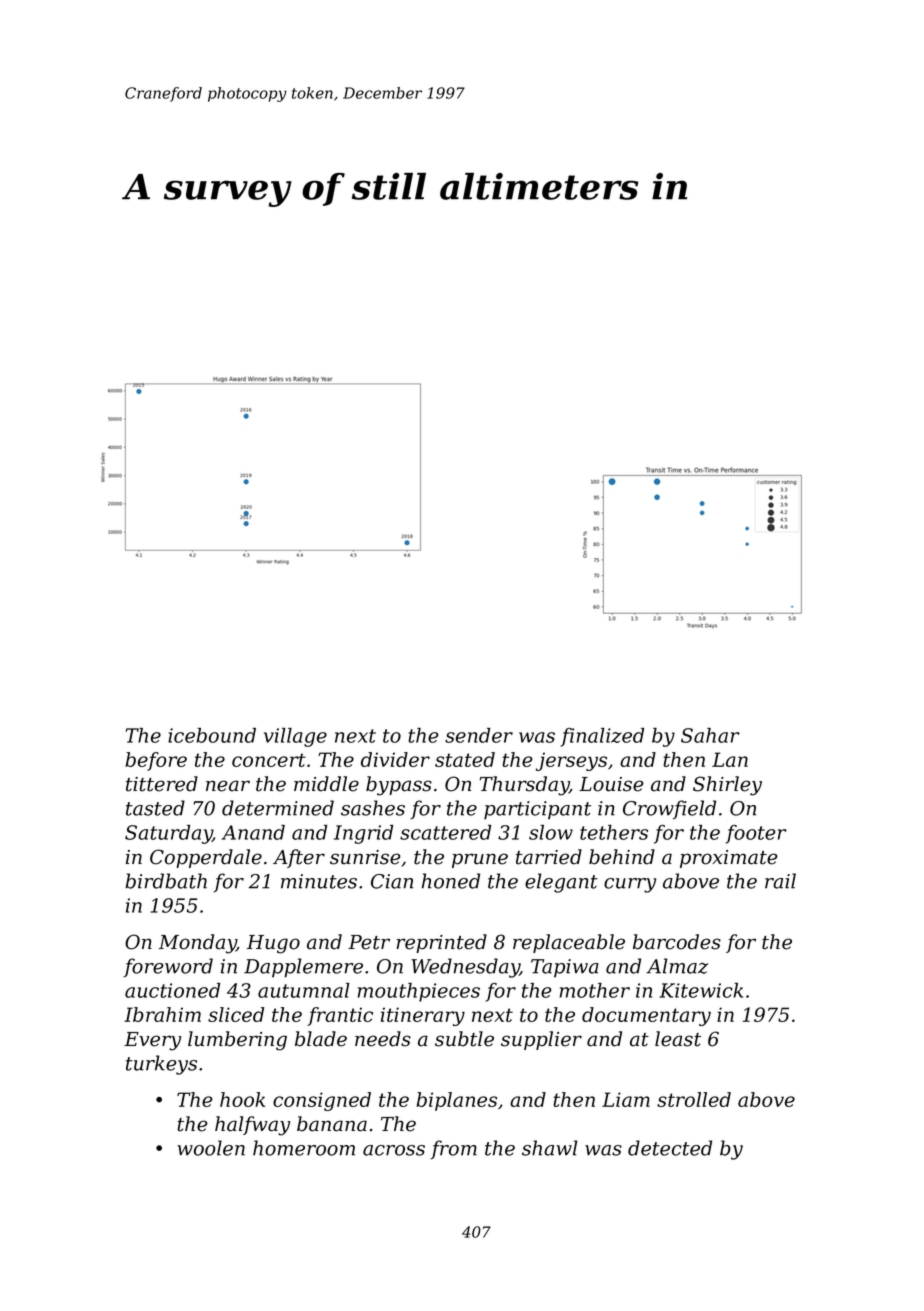 Image resolution: width=924 pixels, height=1311 pixels. I want to click on Tapiwa, so click(565, 968).
